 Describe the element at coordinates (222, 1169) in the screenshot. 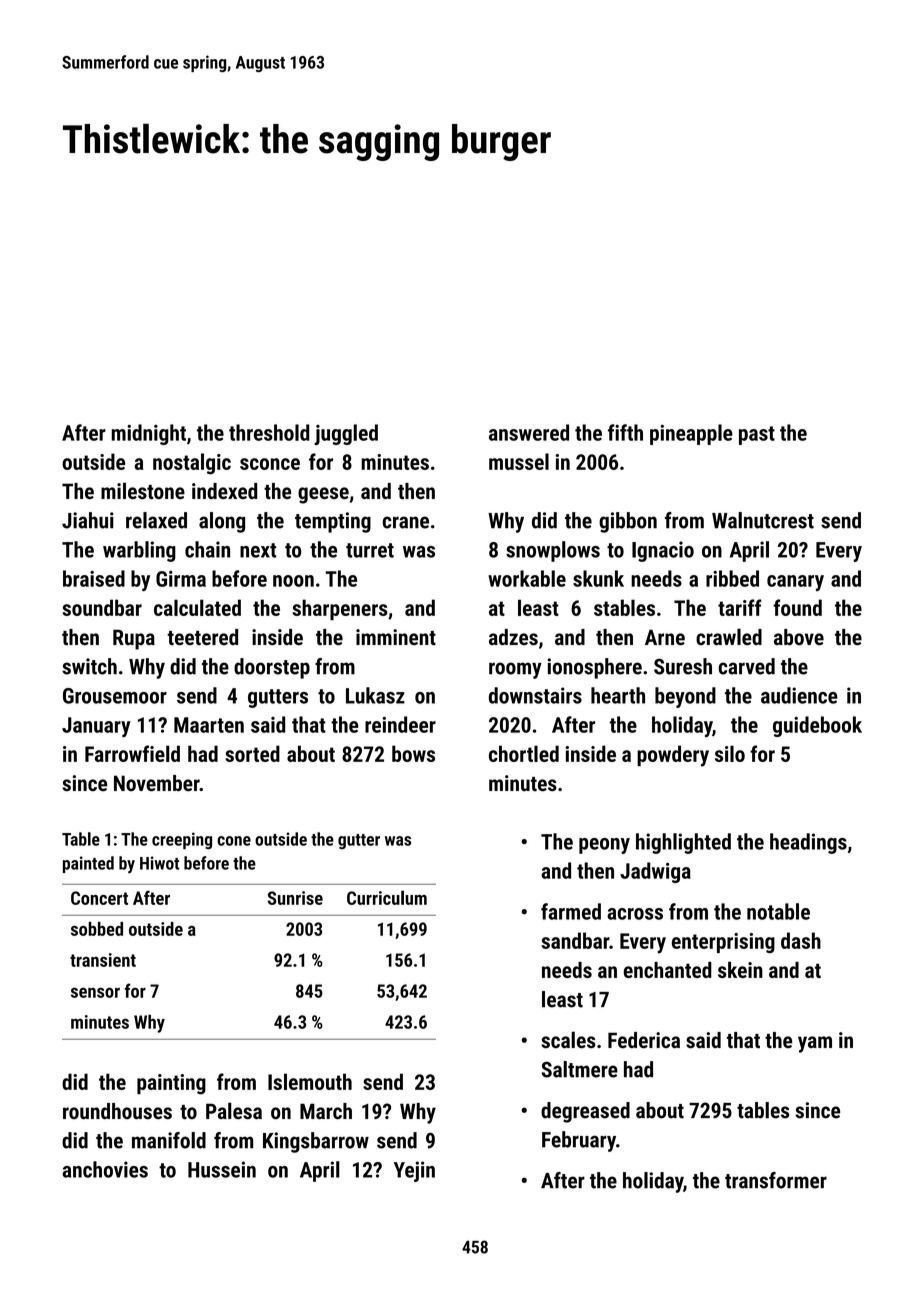

I see `Hussein` at that location.
